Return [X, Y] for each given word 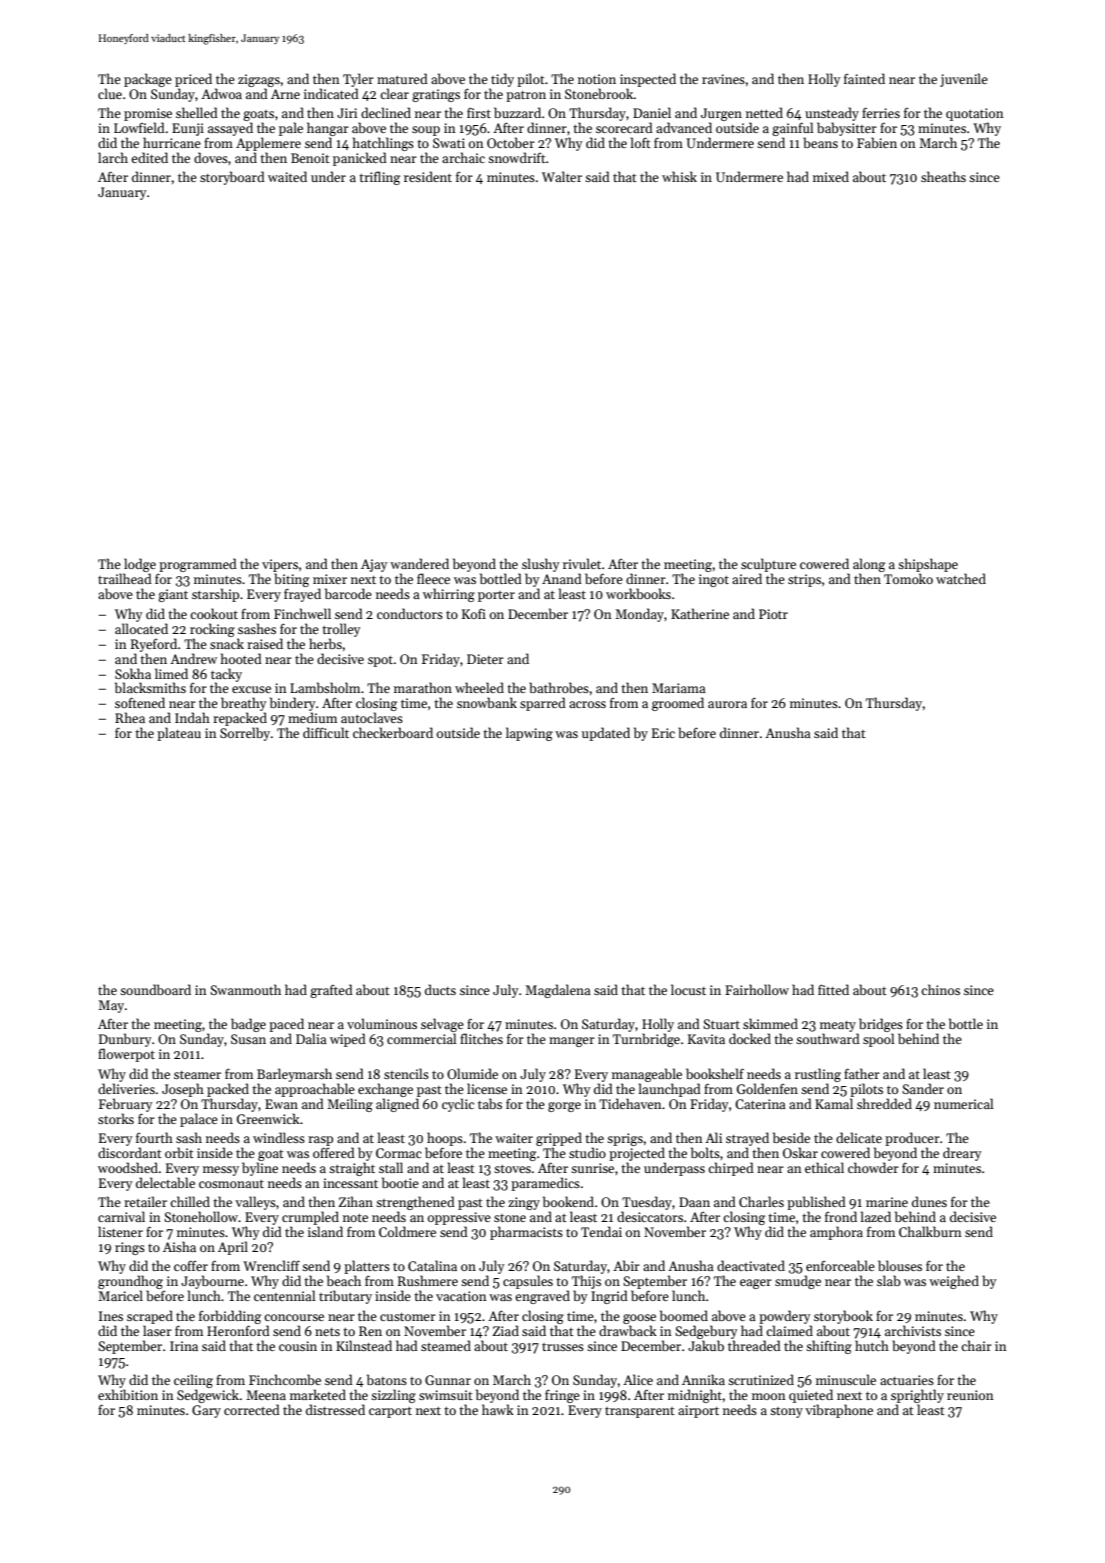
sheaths [943, 176]
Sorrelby [245, 734]
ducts [440, 989]
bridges [881, 1025]
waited [287, 176]
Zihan [356, 1201]
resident [428, 176]
